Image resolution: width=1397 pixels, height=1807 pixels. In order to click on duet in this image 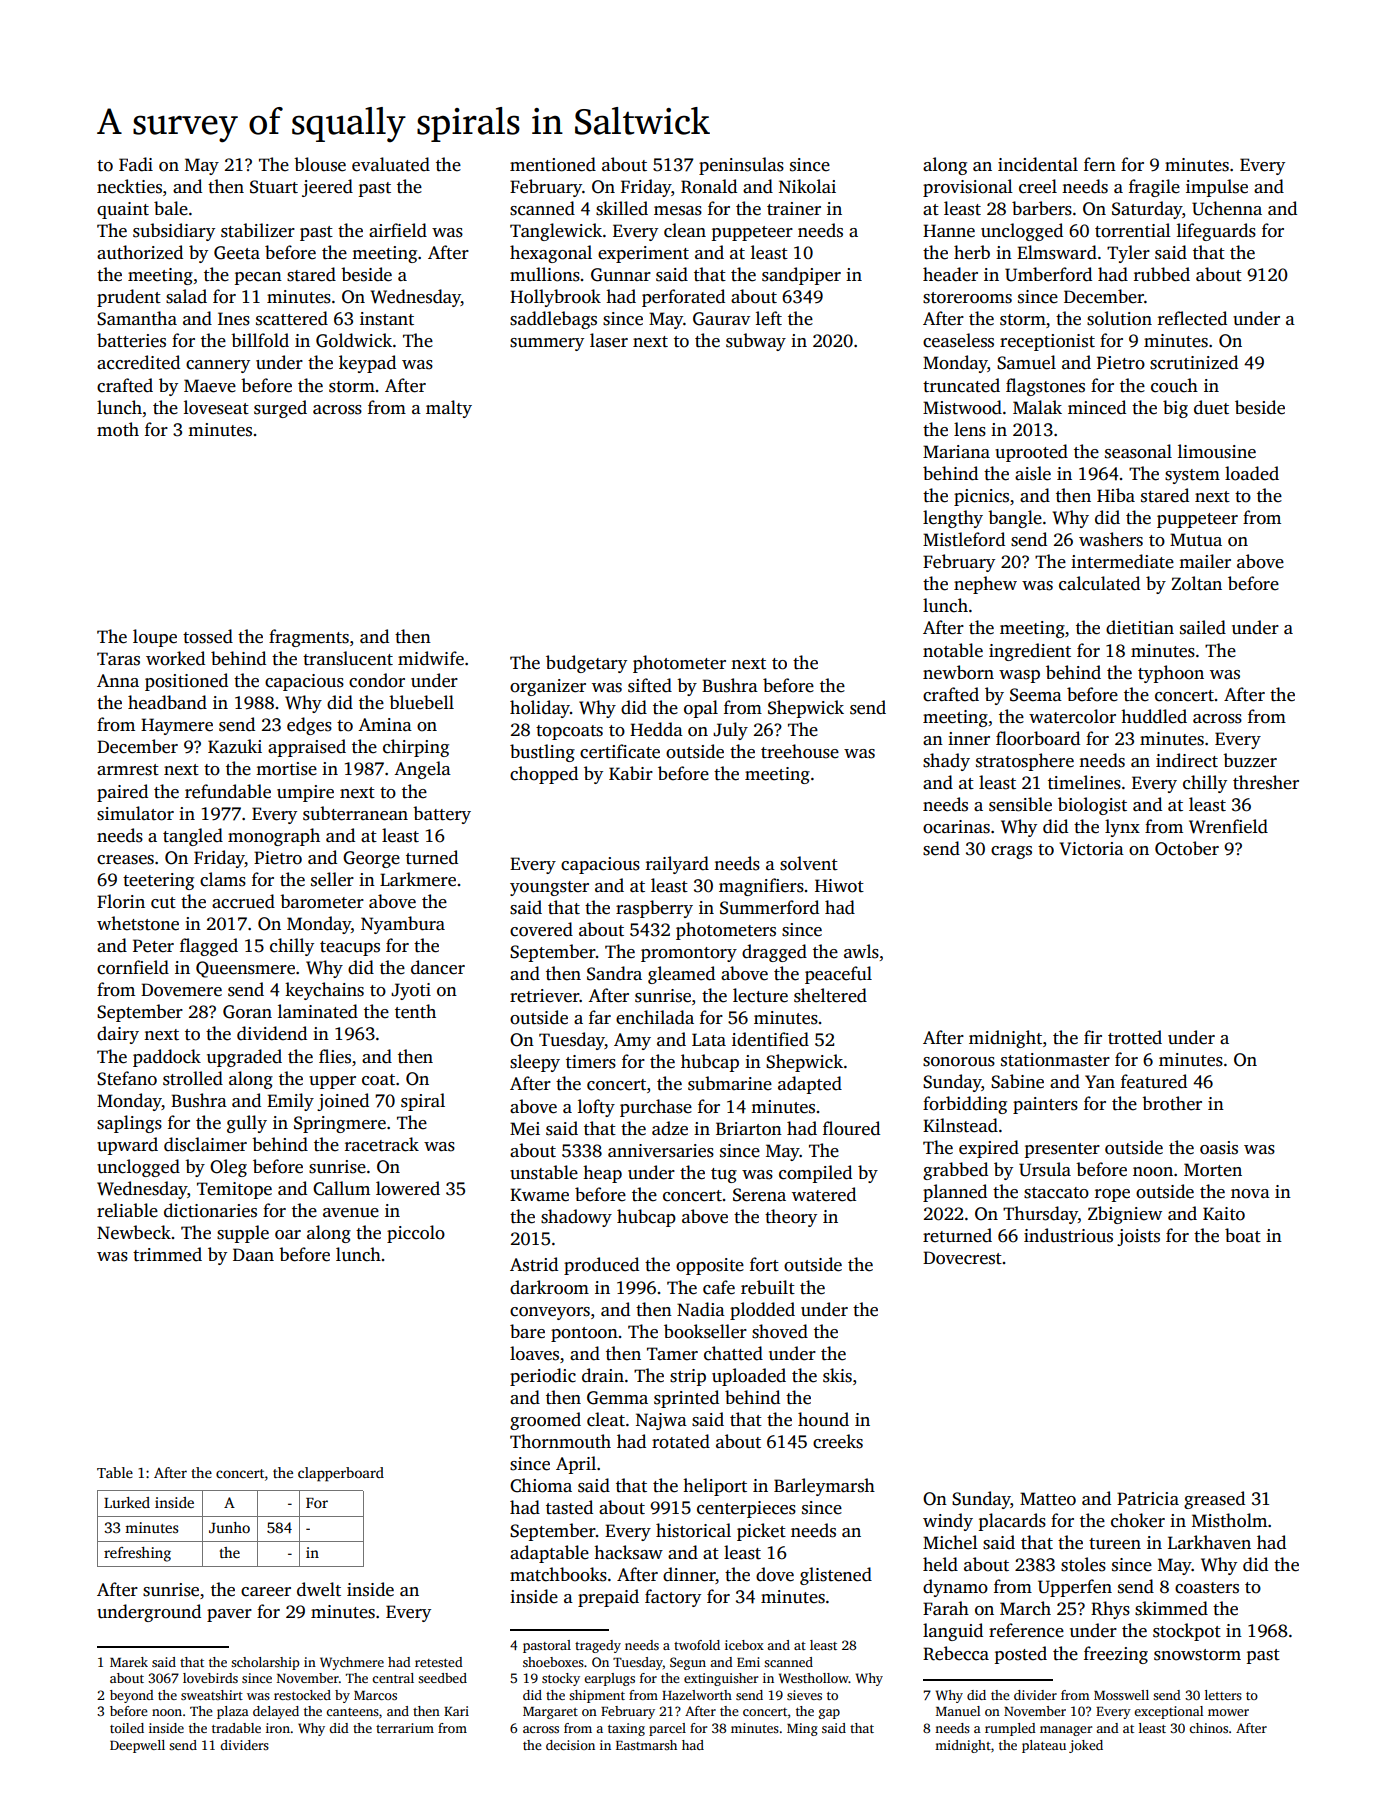, I will do `click(1211, 407)`.
